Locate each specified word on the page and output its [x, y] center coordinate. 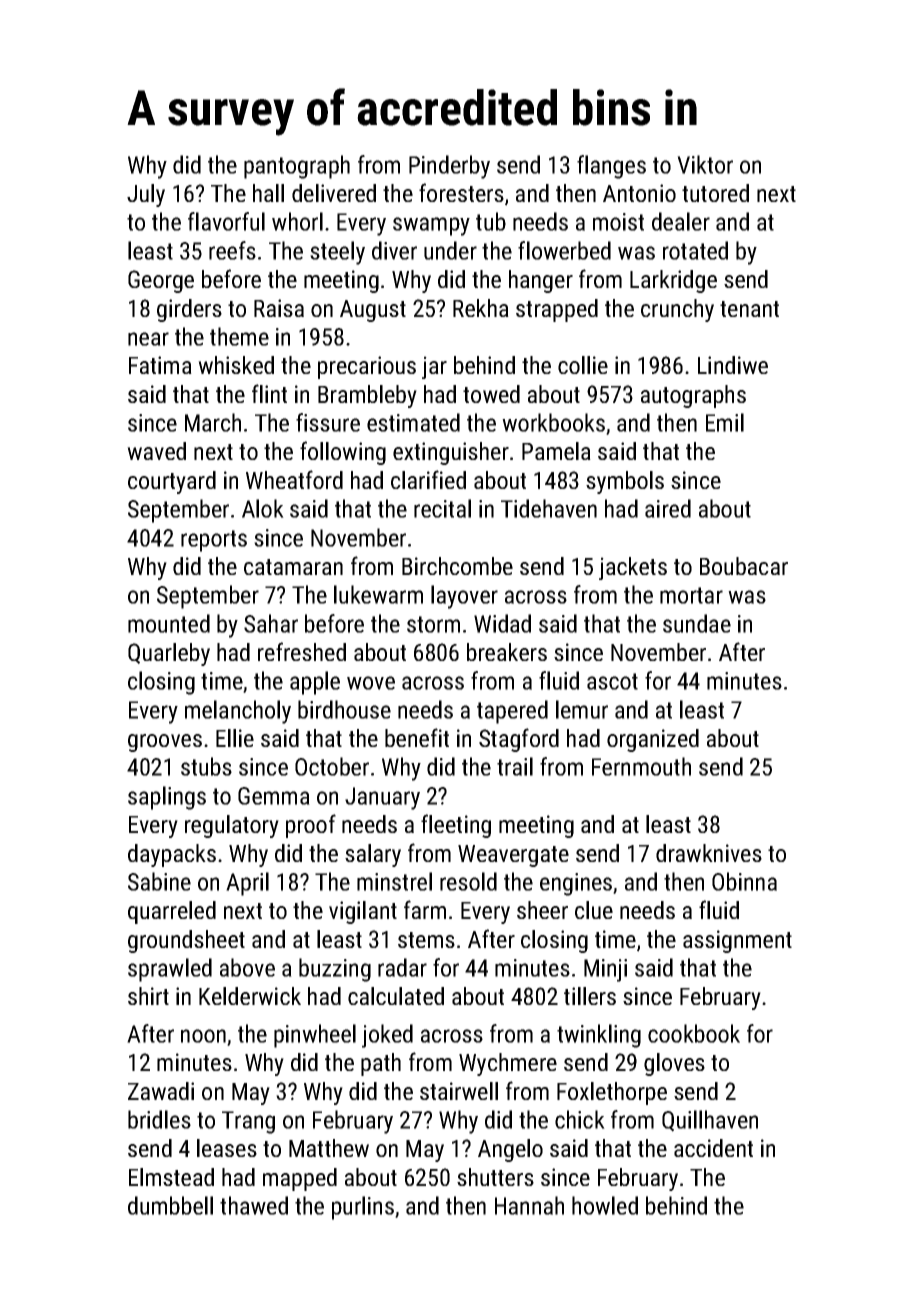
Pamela [556, 451]
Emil [725, 422]
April [247, 884]
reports [214, 541]
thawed [254, 1205]
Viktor [705, 164]
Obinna [744, 881]
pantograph [297, 167]
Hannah [529, 1205]
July [146, 195]
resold [468, 881]
